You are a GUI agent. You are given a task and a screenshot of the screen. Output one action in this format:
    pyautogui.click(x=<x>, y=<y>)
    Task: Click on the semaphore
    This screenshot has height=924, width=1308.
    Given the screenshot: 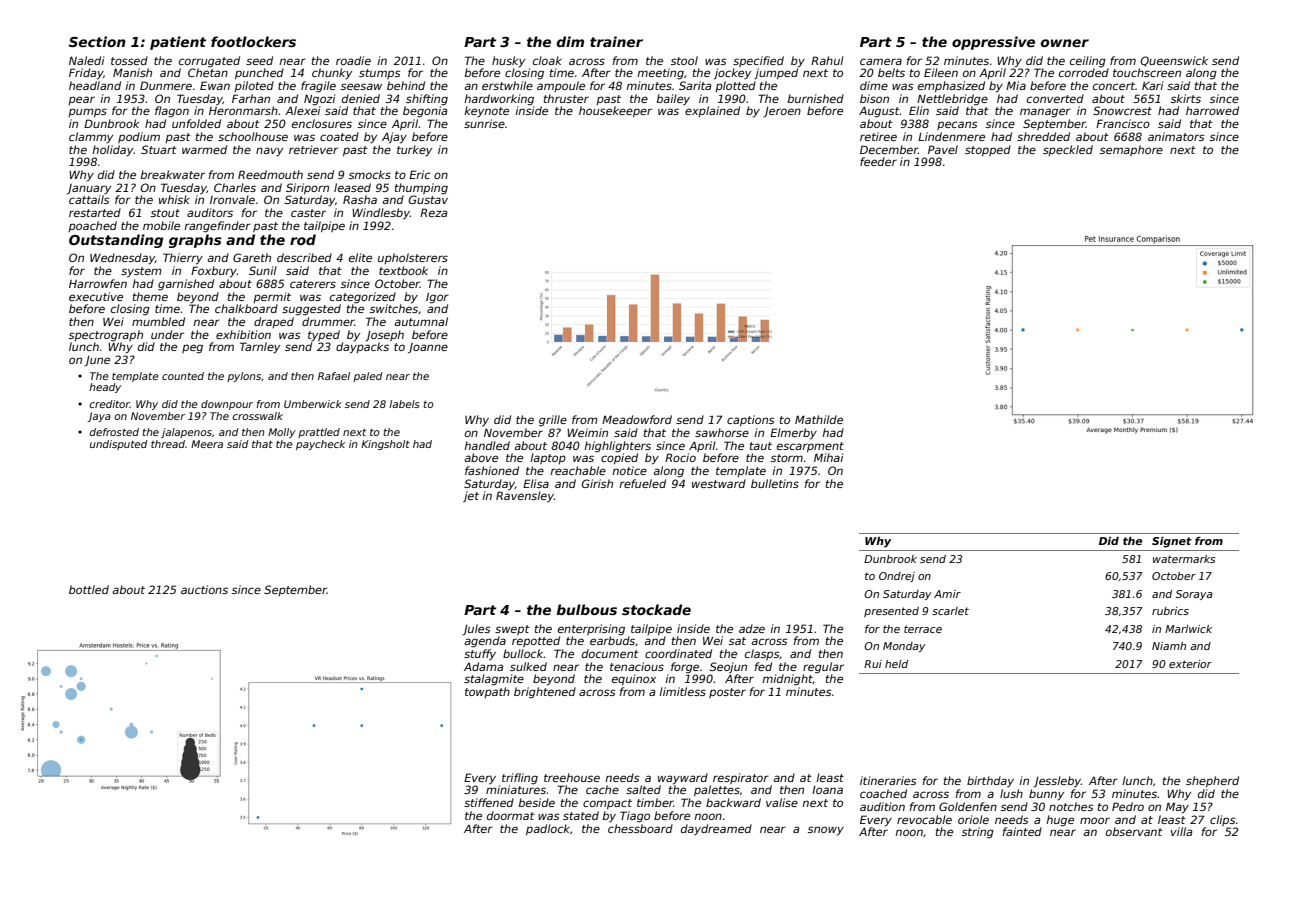 What is the action you would take?
    pyautogui.click(x=1131, y=150)
